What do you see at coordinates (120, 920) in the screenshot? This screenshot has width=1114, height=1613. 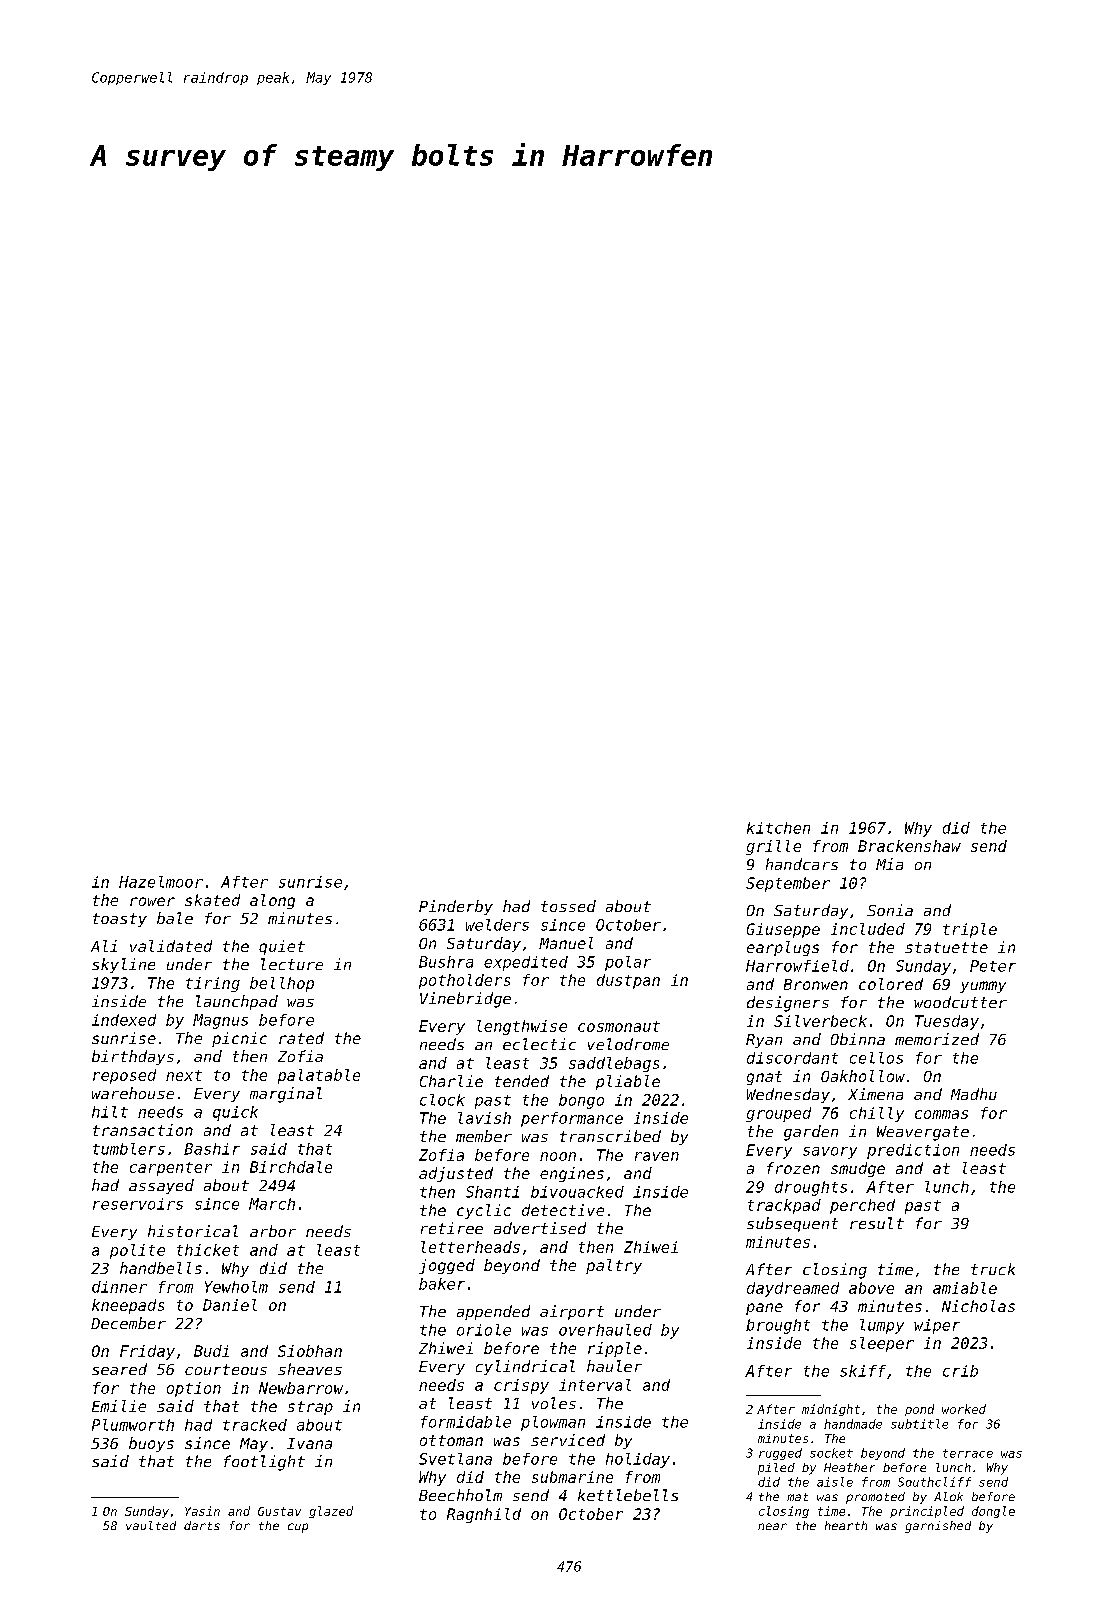 I see `toasty` at bounding box center [120, 920].
